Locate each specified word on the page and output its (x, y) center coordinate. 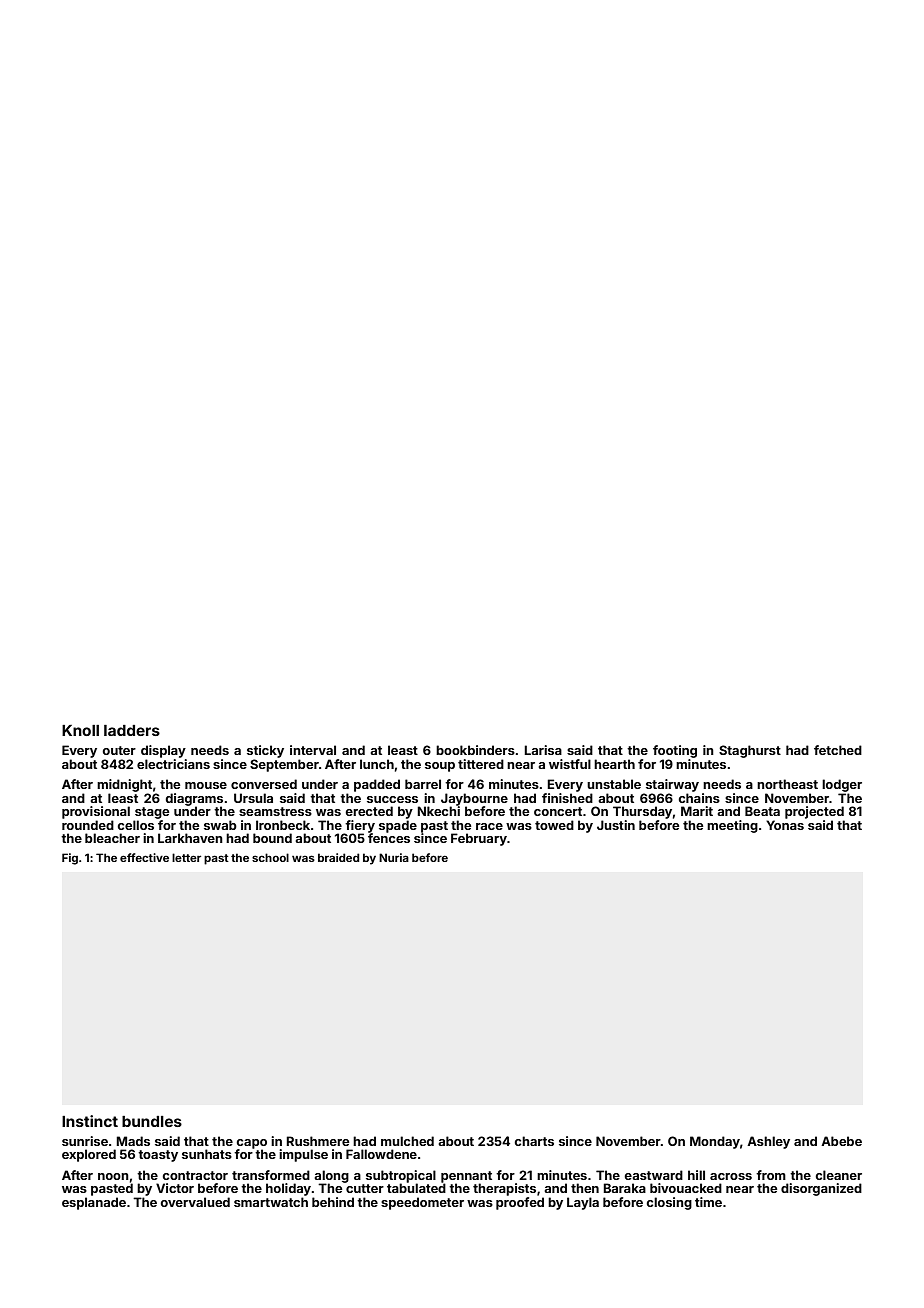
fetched (838, 750)
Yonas (785, 825)
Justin (616, 825)
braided (338, 857)
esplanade (94, 1203)
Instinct (90, 1121)
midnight (124, 785)
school (270, 857)
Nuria (394, 857)
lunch (377, 764)
